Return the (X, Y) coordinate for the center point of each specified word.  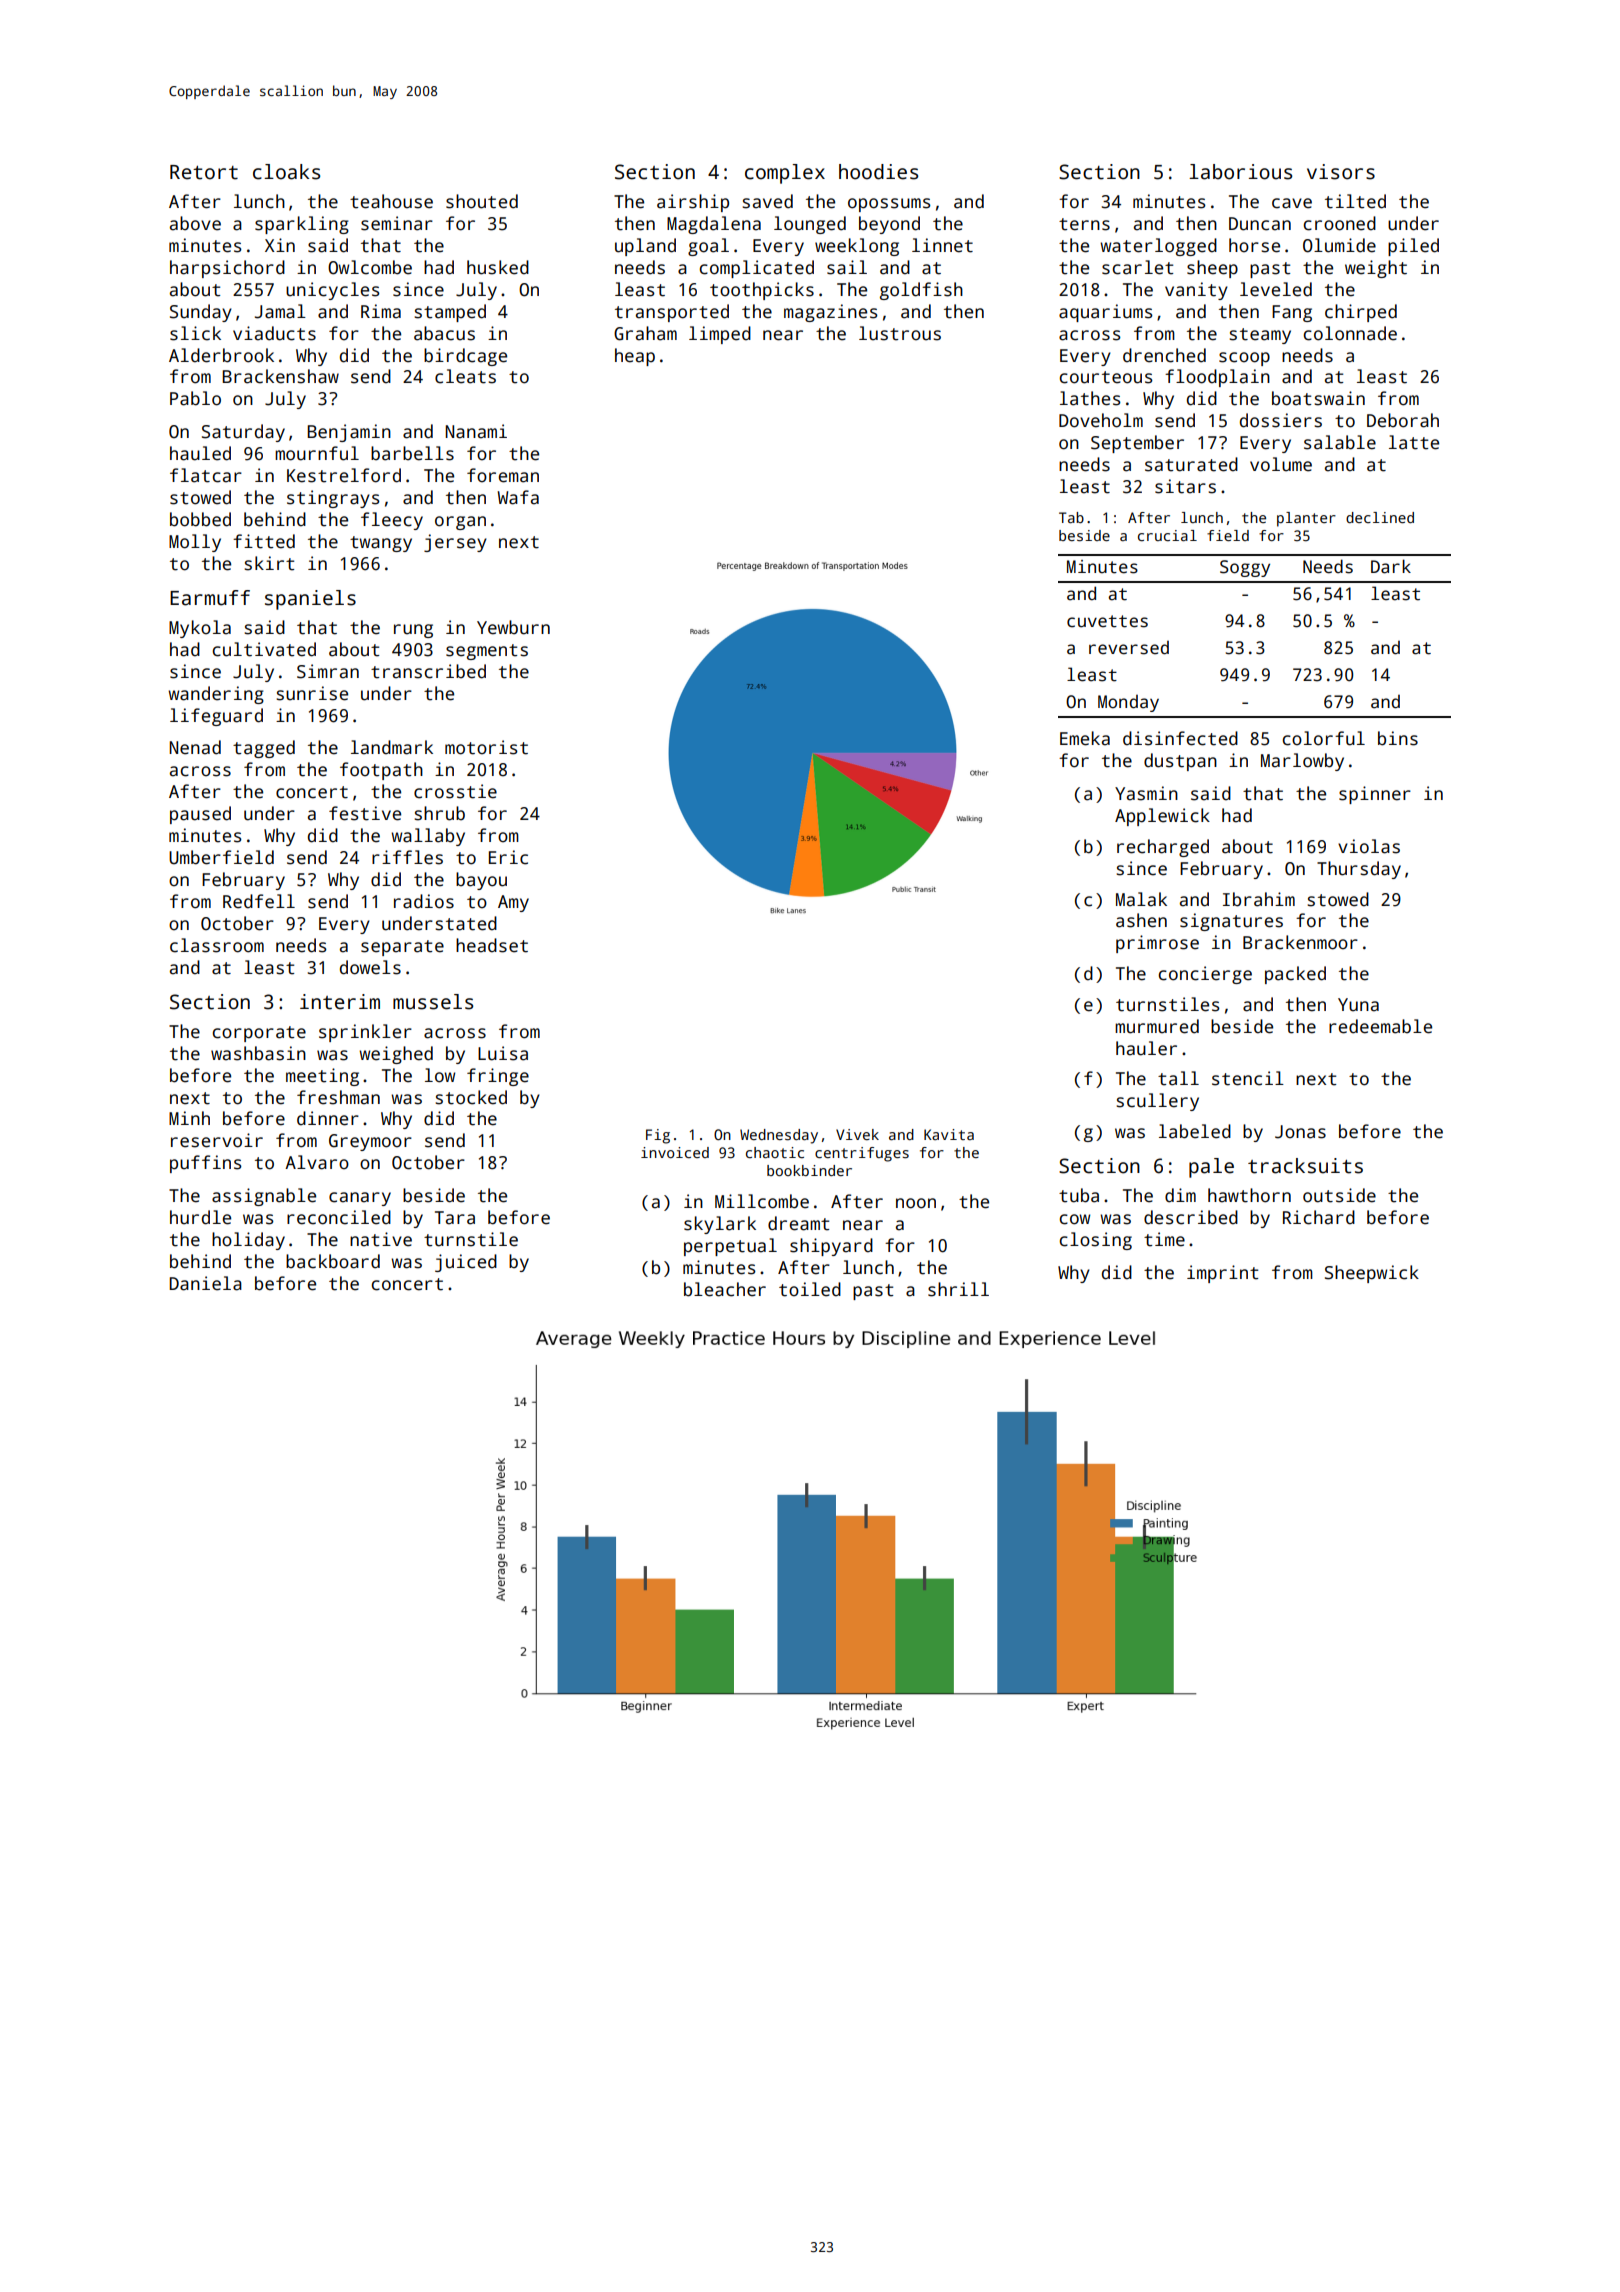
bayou (481, 881)
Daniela (205, 1283)
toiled (810, 1289)
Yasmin (1146, 793)
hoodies (878, 172)
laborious (1240, 172)
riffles (407, 857)
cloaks (286, 172)
